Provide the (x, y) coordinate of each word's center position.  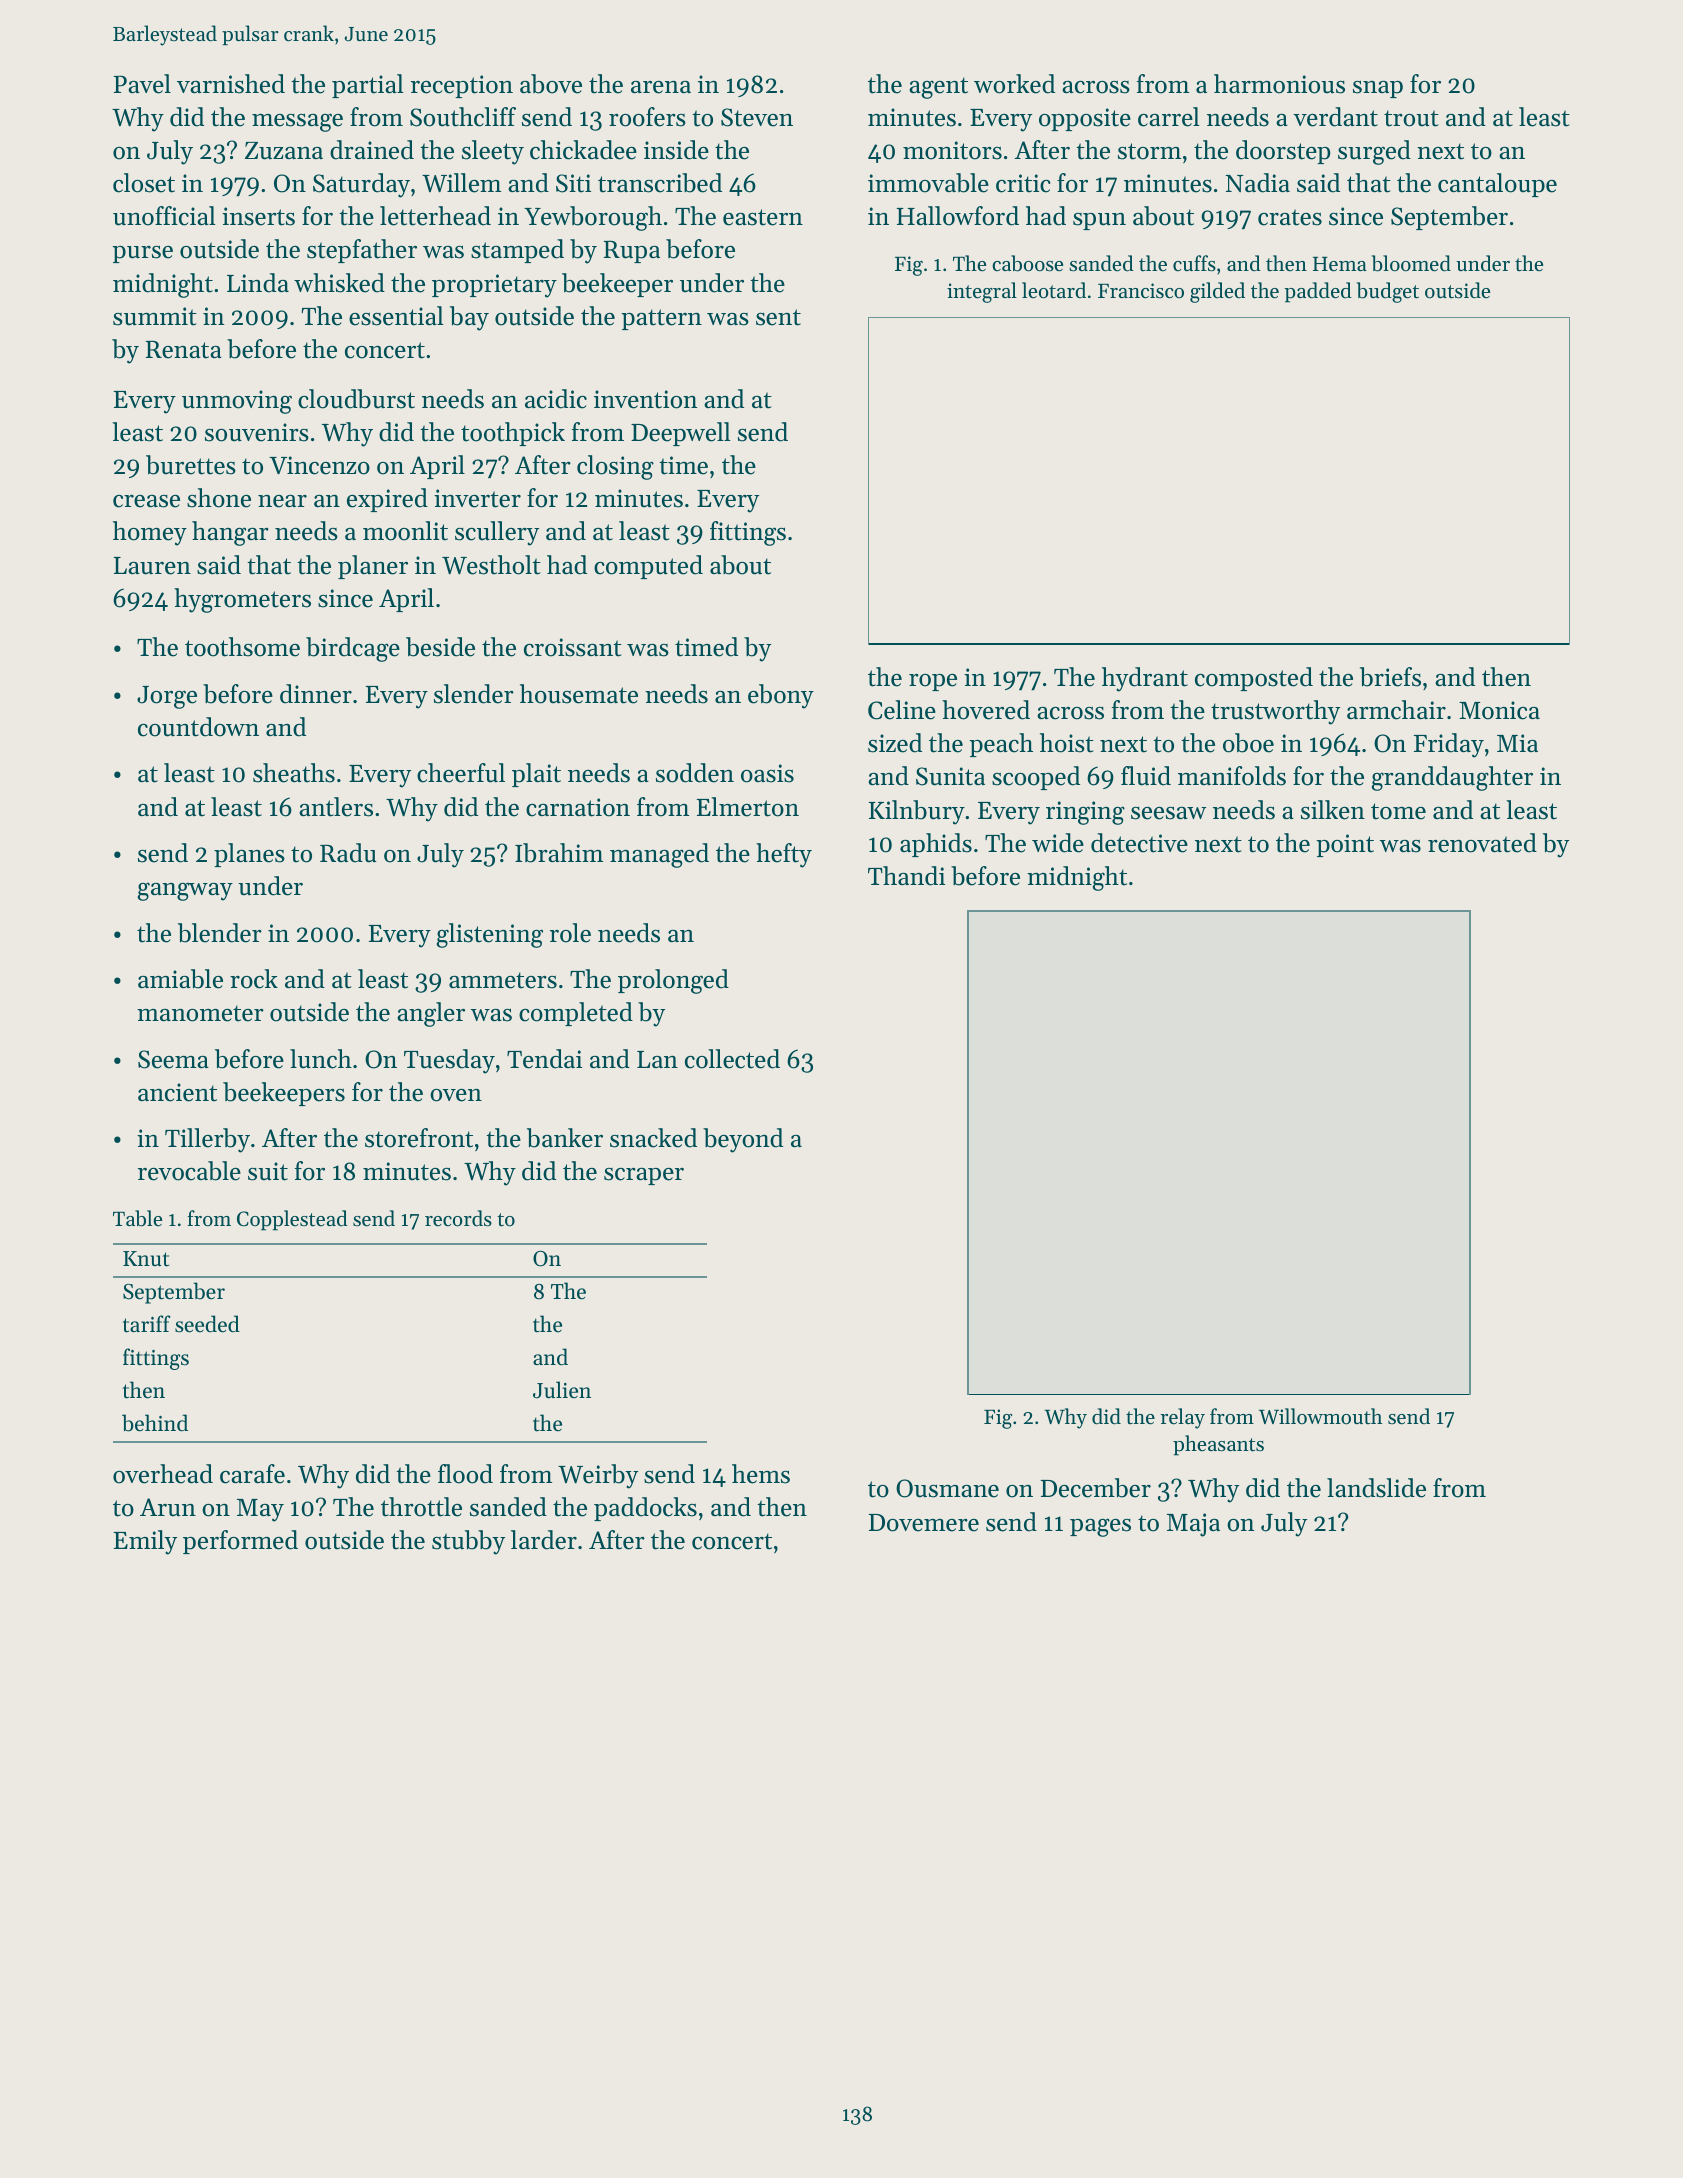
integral (982, 292)
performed (240, 1542)
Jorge (167, 697)
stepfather (362, 251)
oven (456, 1095)
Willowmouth (1320, 1416)
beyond (743, 1140)
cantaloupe (1497, 185)
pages (1100, 1527)
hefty (784, 855)
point (1345, 845)
